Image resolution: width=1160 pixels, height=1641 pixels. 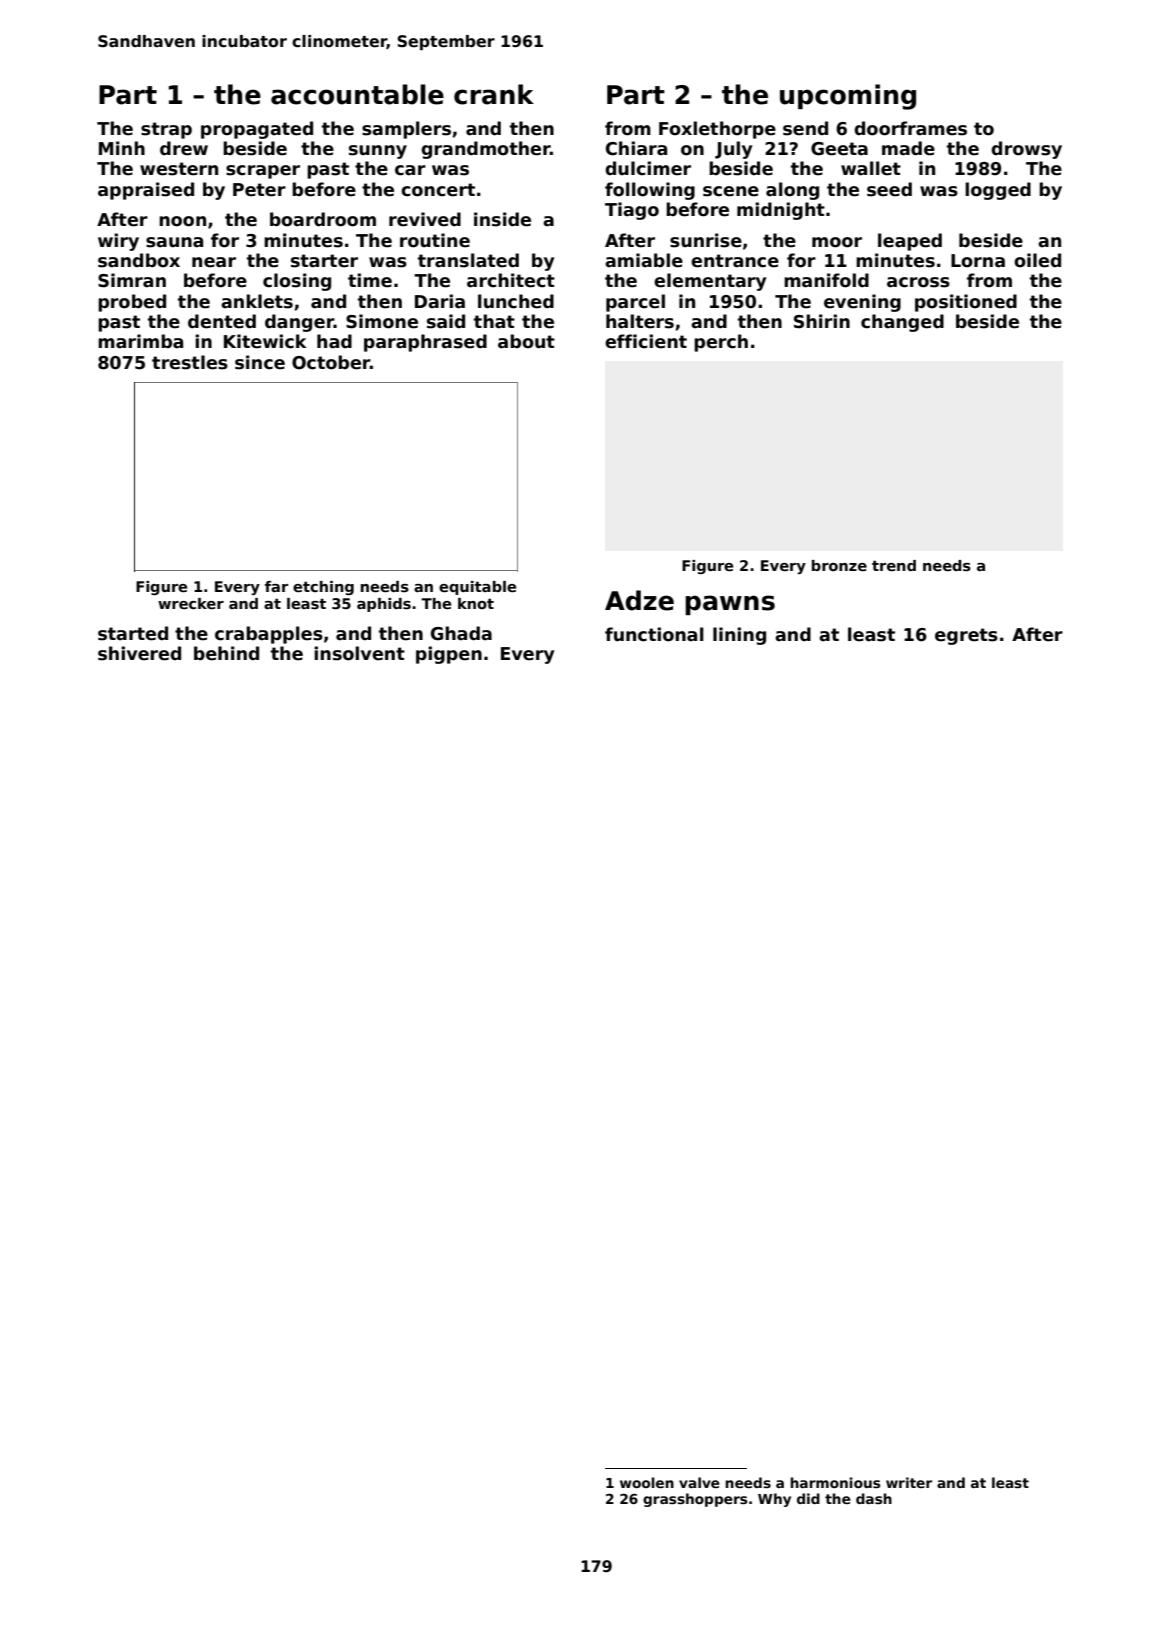 What do you see at coordinates (647, 1482) in the image?
I see `woolen` at bounding box center [647, 1482].
